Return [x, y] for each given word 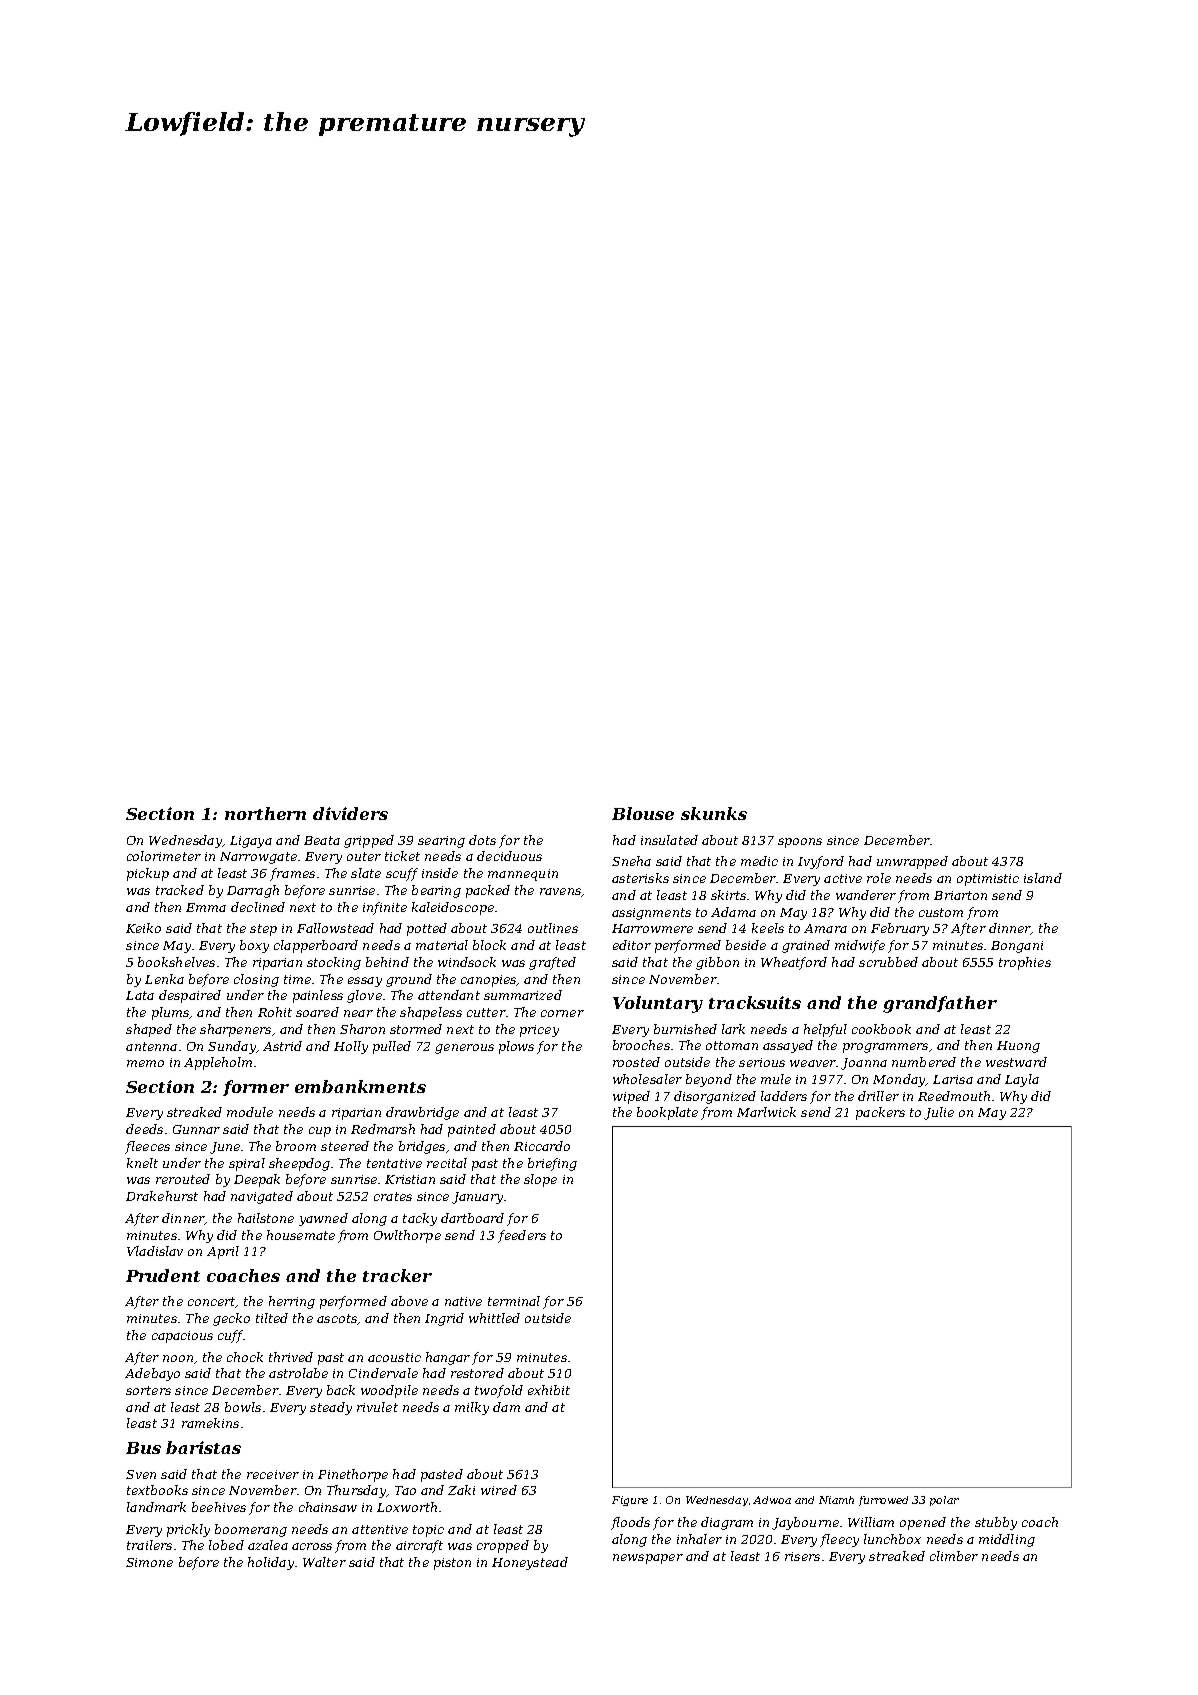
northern [265, 813]
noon [178, 1358]
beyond [709, 1080]
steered [345, 1146]
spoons [800, 843]
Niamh [836, 1500]
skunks [714, 813]
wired [499, 1490]
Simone [149, 1562]
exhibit [549, 1390]
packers [880, 1113]
